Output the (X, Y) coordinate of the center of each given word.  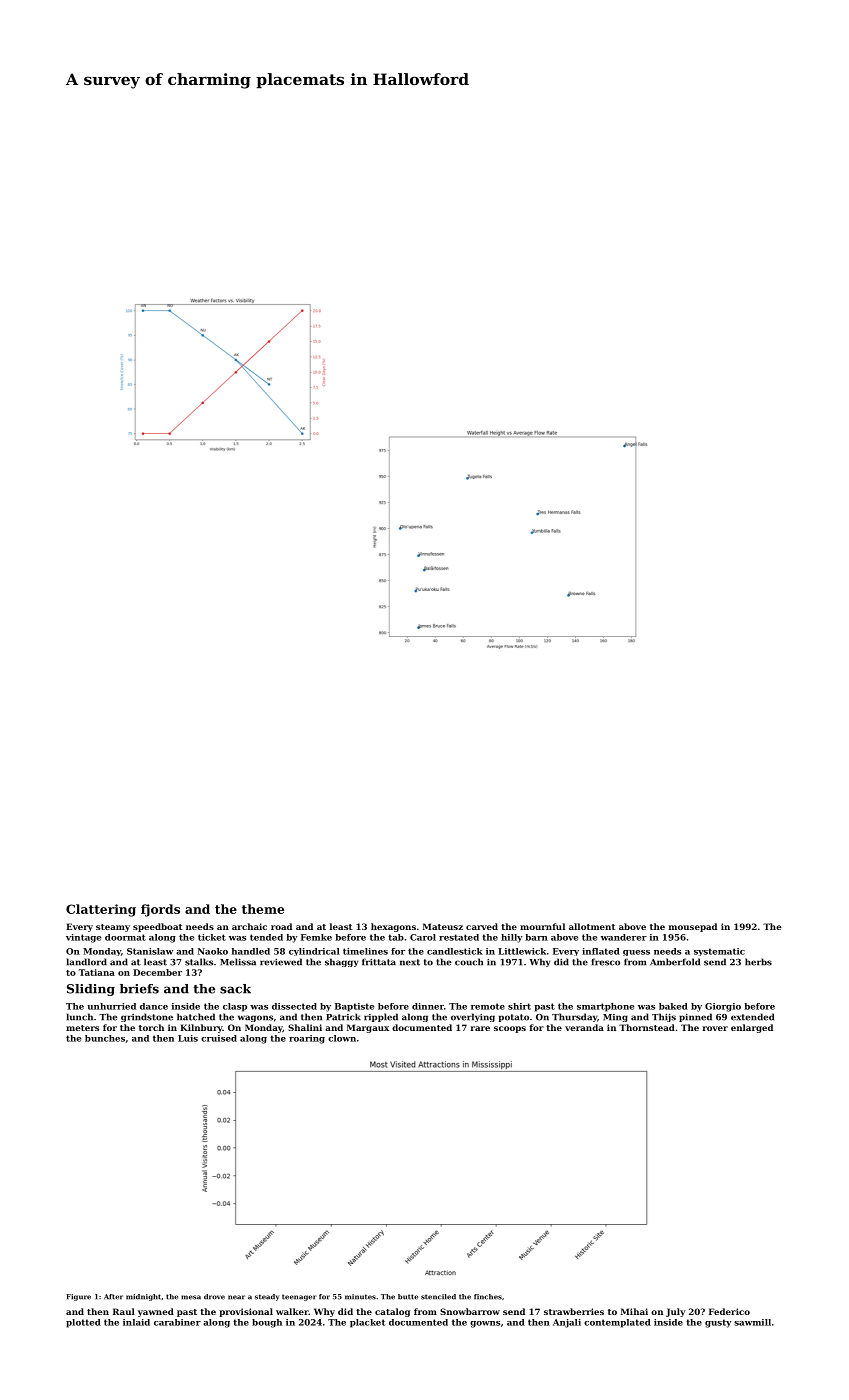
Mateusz (443, 926)
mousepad (693, 927)
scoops (510, 1029)
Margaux (368, 1028)
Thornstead (647, 1027)
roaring (307, 1039)
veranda (584, 1027)
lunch (80, 1017)
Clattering (101, 910)
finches (488, 1297)
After (113, 1297)
